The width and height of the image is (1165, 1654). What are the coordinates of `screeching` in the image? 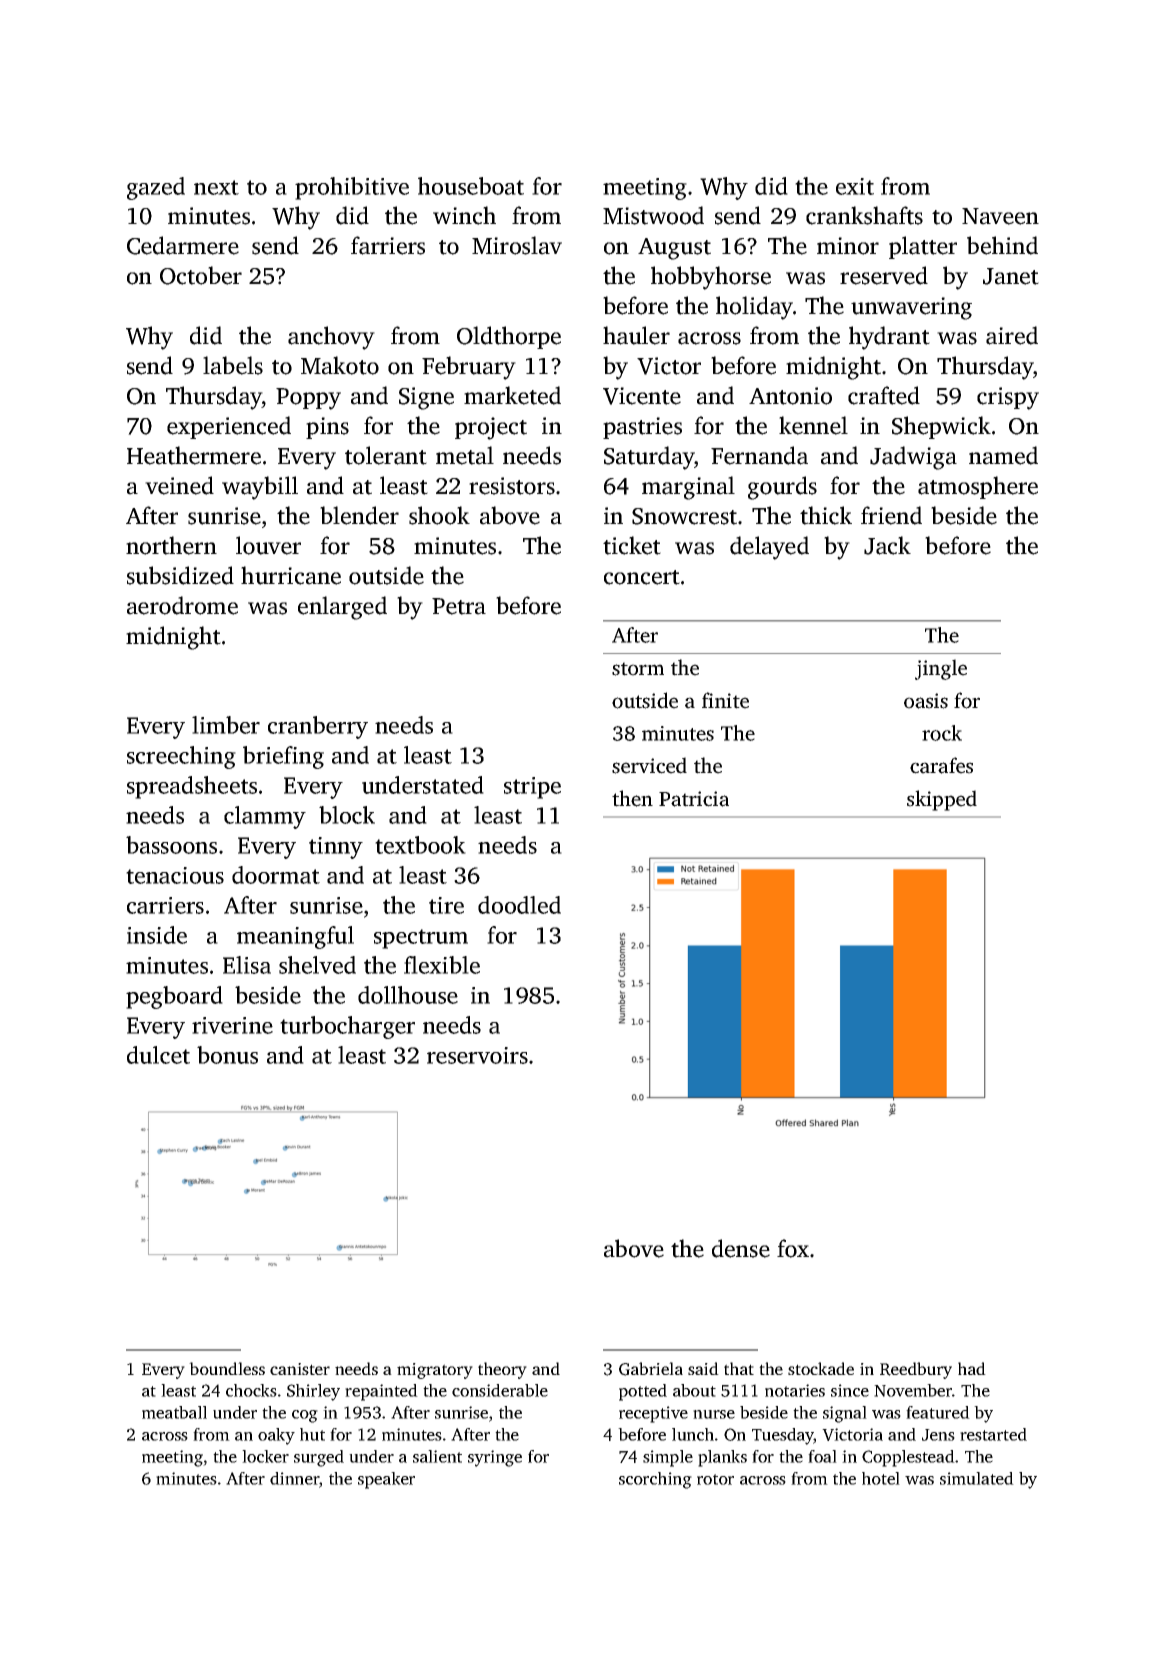 It's located at (181, 757).
